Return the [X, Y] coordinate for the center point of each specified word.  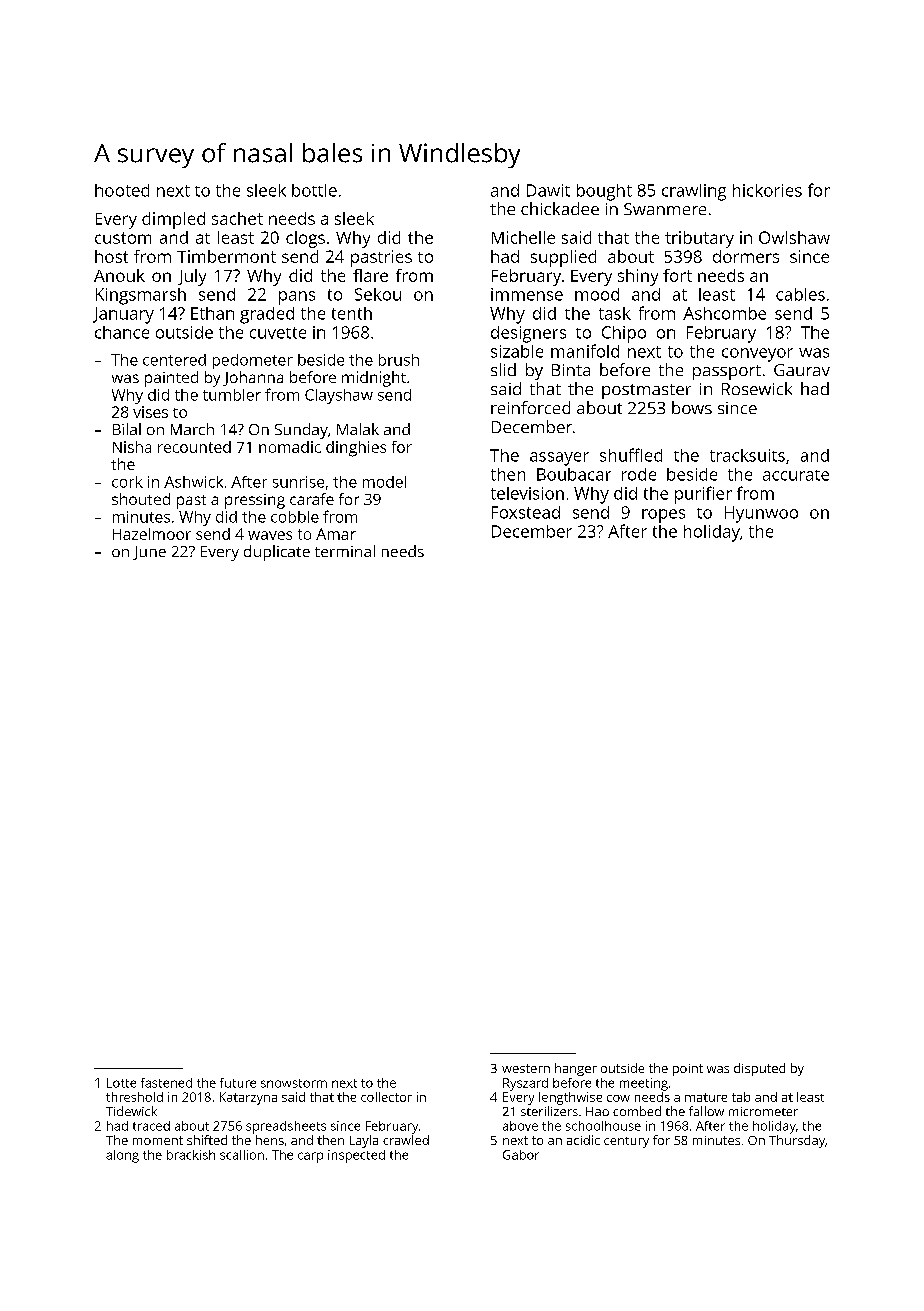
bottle [314, 190]
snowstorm [294, 1083]
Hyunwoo [761, 514]
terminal [345, 551]
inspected [356, 1156]
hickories [767, 190]
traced [151, 1126]
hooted [122, 190]
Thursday [797, 1141]
